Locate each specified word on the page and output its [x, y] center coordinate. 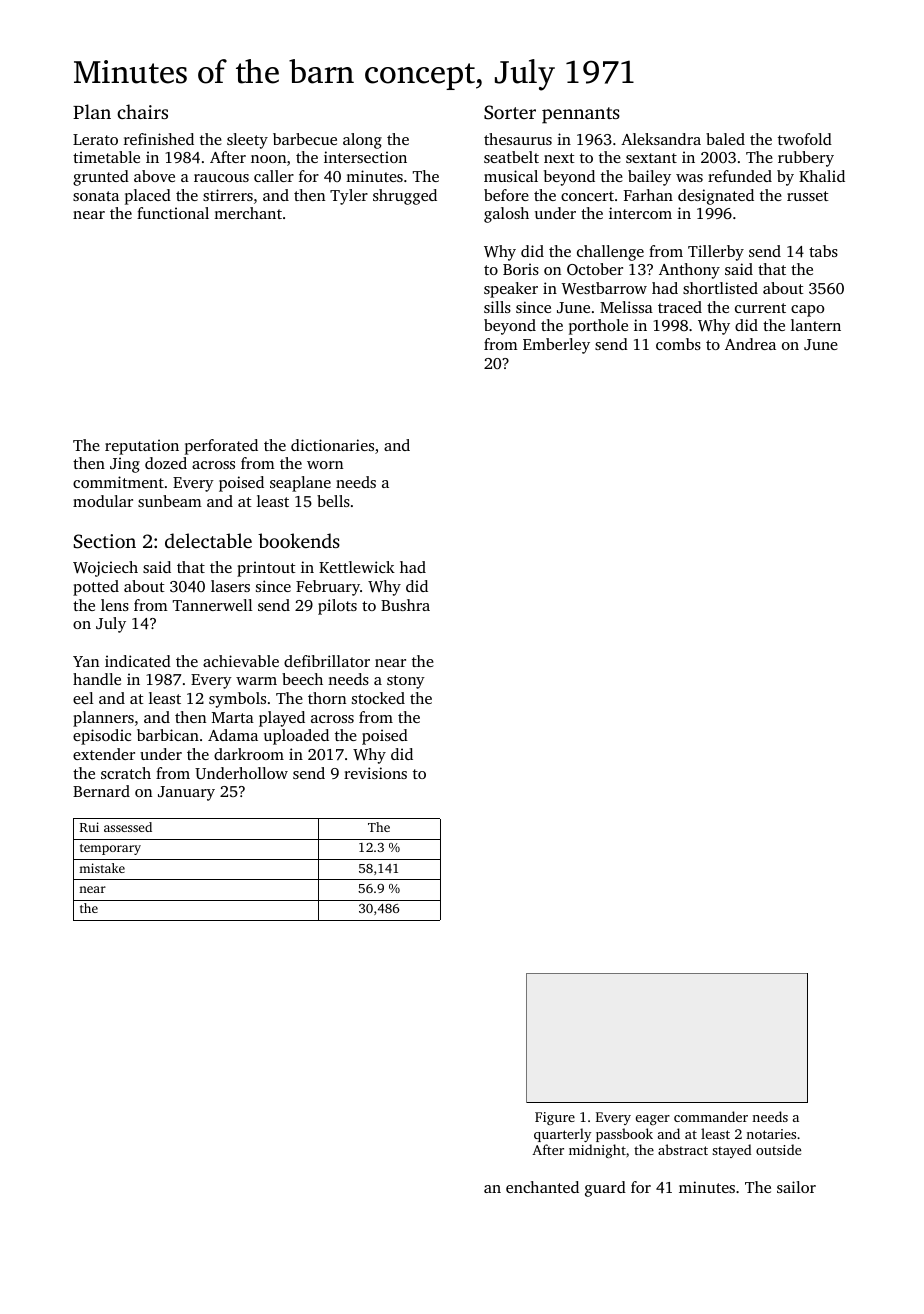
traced [680, 307]
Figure [555, 1118]
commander [711, 1116]
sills [497, 307]
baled [725, 139]
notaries [771, 1134]
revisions [375, 773]
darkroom [249, 754]
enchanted [542, 1187]
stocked [378, 698]
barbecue [305, 139]
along [362, 141]
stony [406, 682]
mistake [102, 868]
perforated [221, 447]
